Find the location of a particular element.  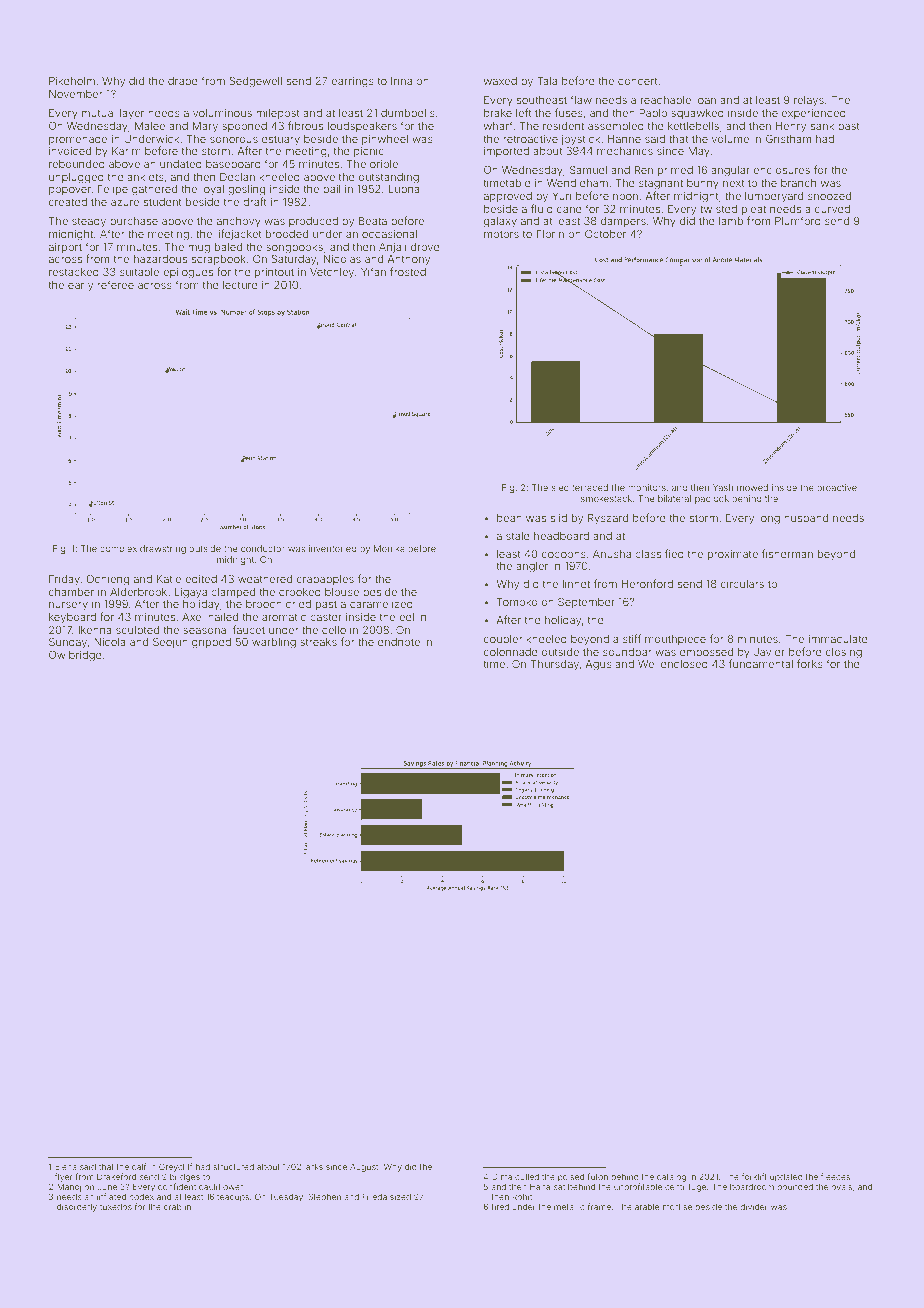

Irina is located at coordinates (401, 81).
